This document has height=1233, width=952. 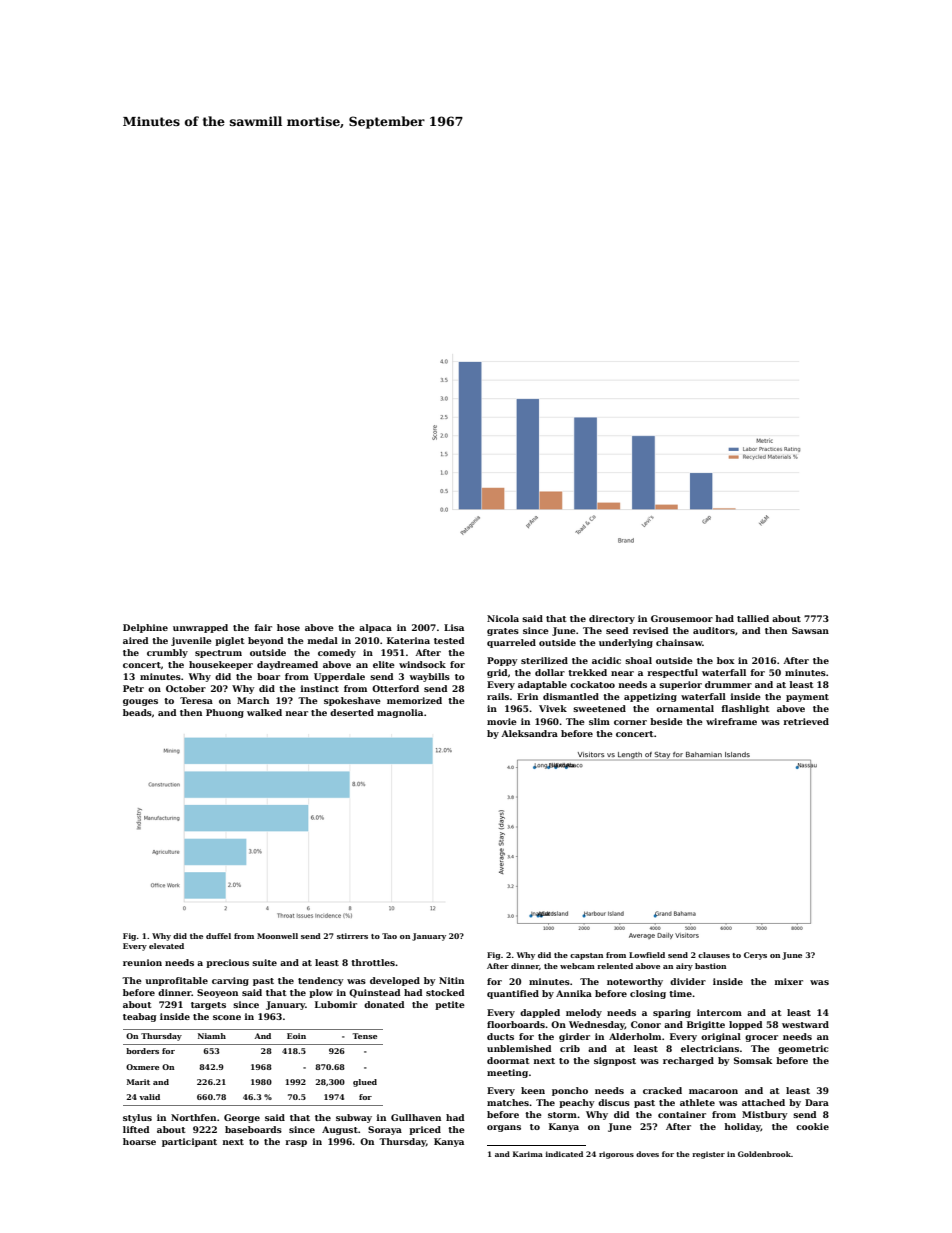 What do you see at coordinates (149, 1097) in the document?
I see `valid` at bounding box center [149, 1097].
